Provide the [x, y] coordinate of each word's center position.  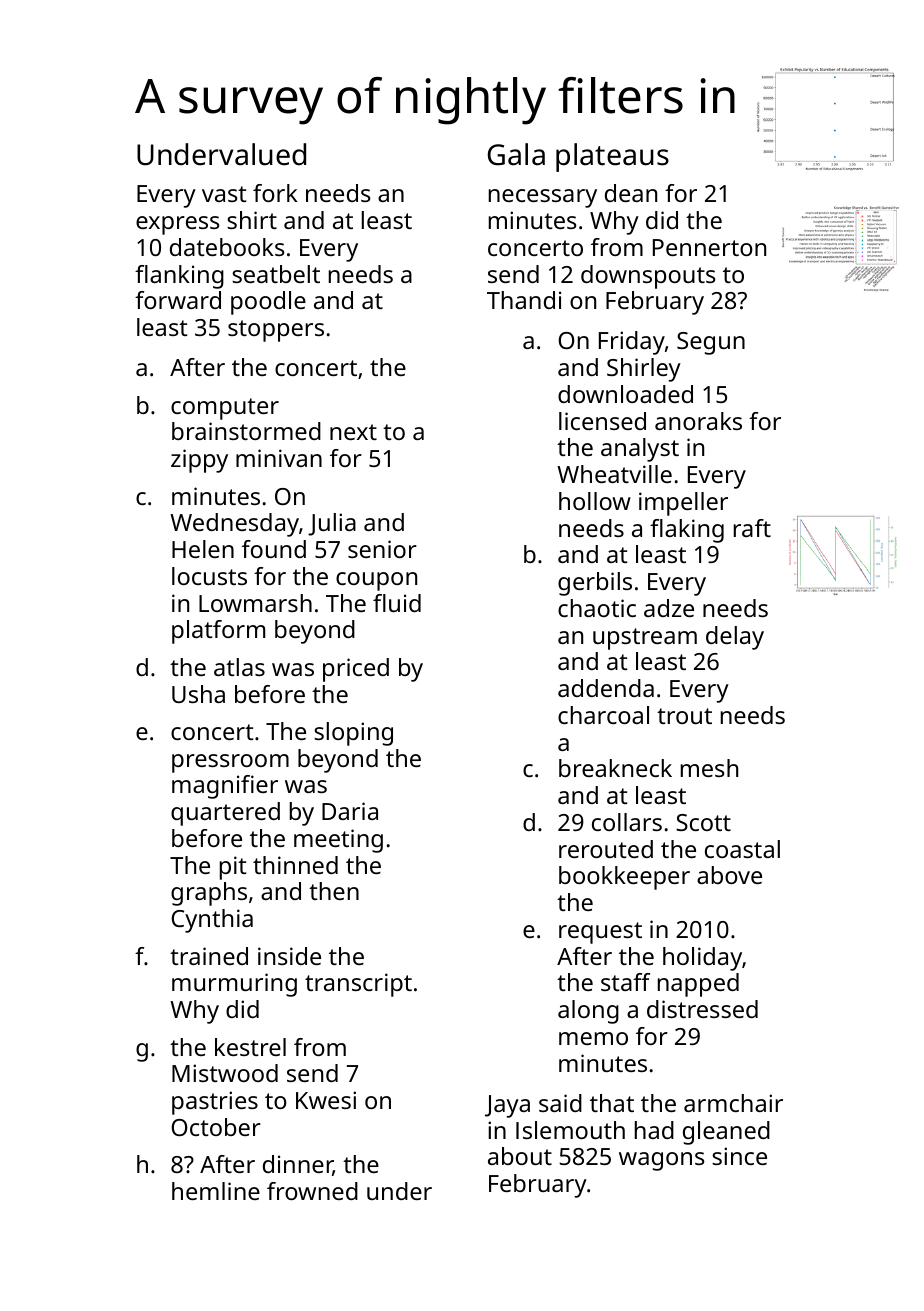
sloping [353, 734]
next [353, 432]
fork [275, 193]
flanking [179, 277]
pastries [215, 1103]
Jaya [507, 1106]
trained [209, 956]
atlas [239, 667]
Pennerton [709, 247]
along [588, 1012]
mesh [709, 768]
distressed [702, 1009]
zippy [199, 461]
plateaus [612, 157]
